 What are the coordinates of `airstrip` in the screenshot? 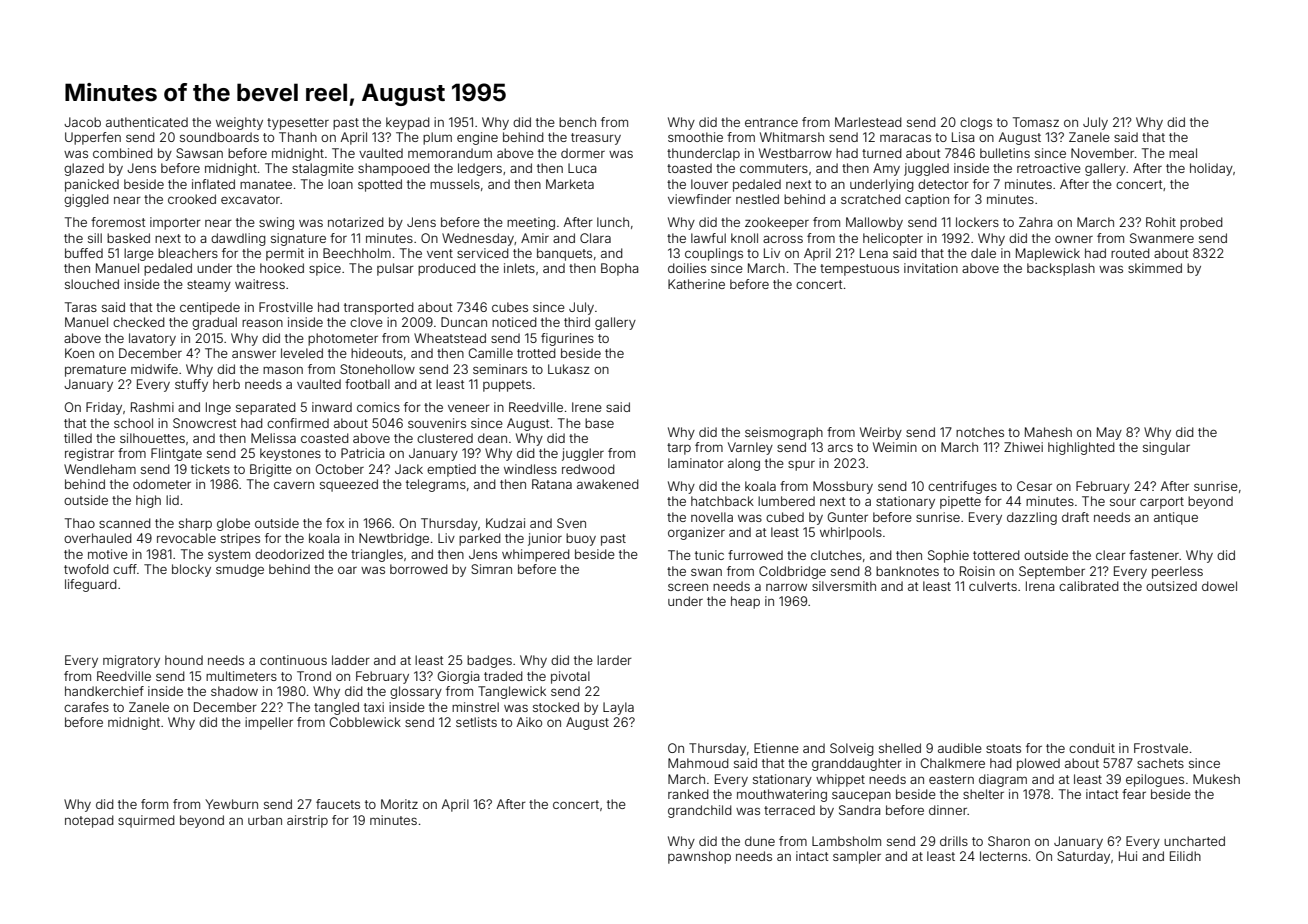 It's located at (307, 821).
